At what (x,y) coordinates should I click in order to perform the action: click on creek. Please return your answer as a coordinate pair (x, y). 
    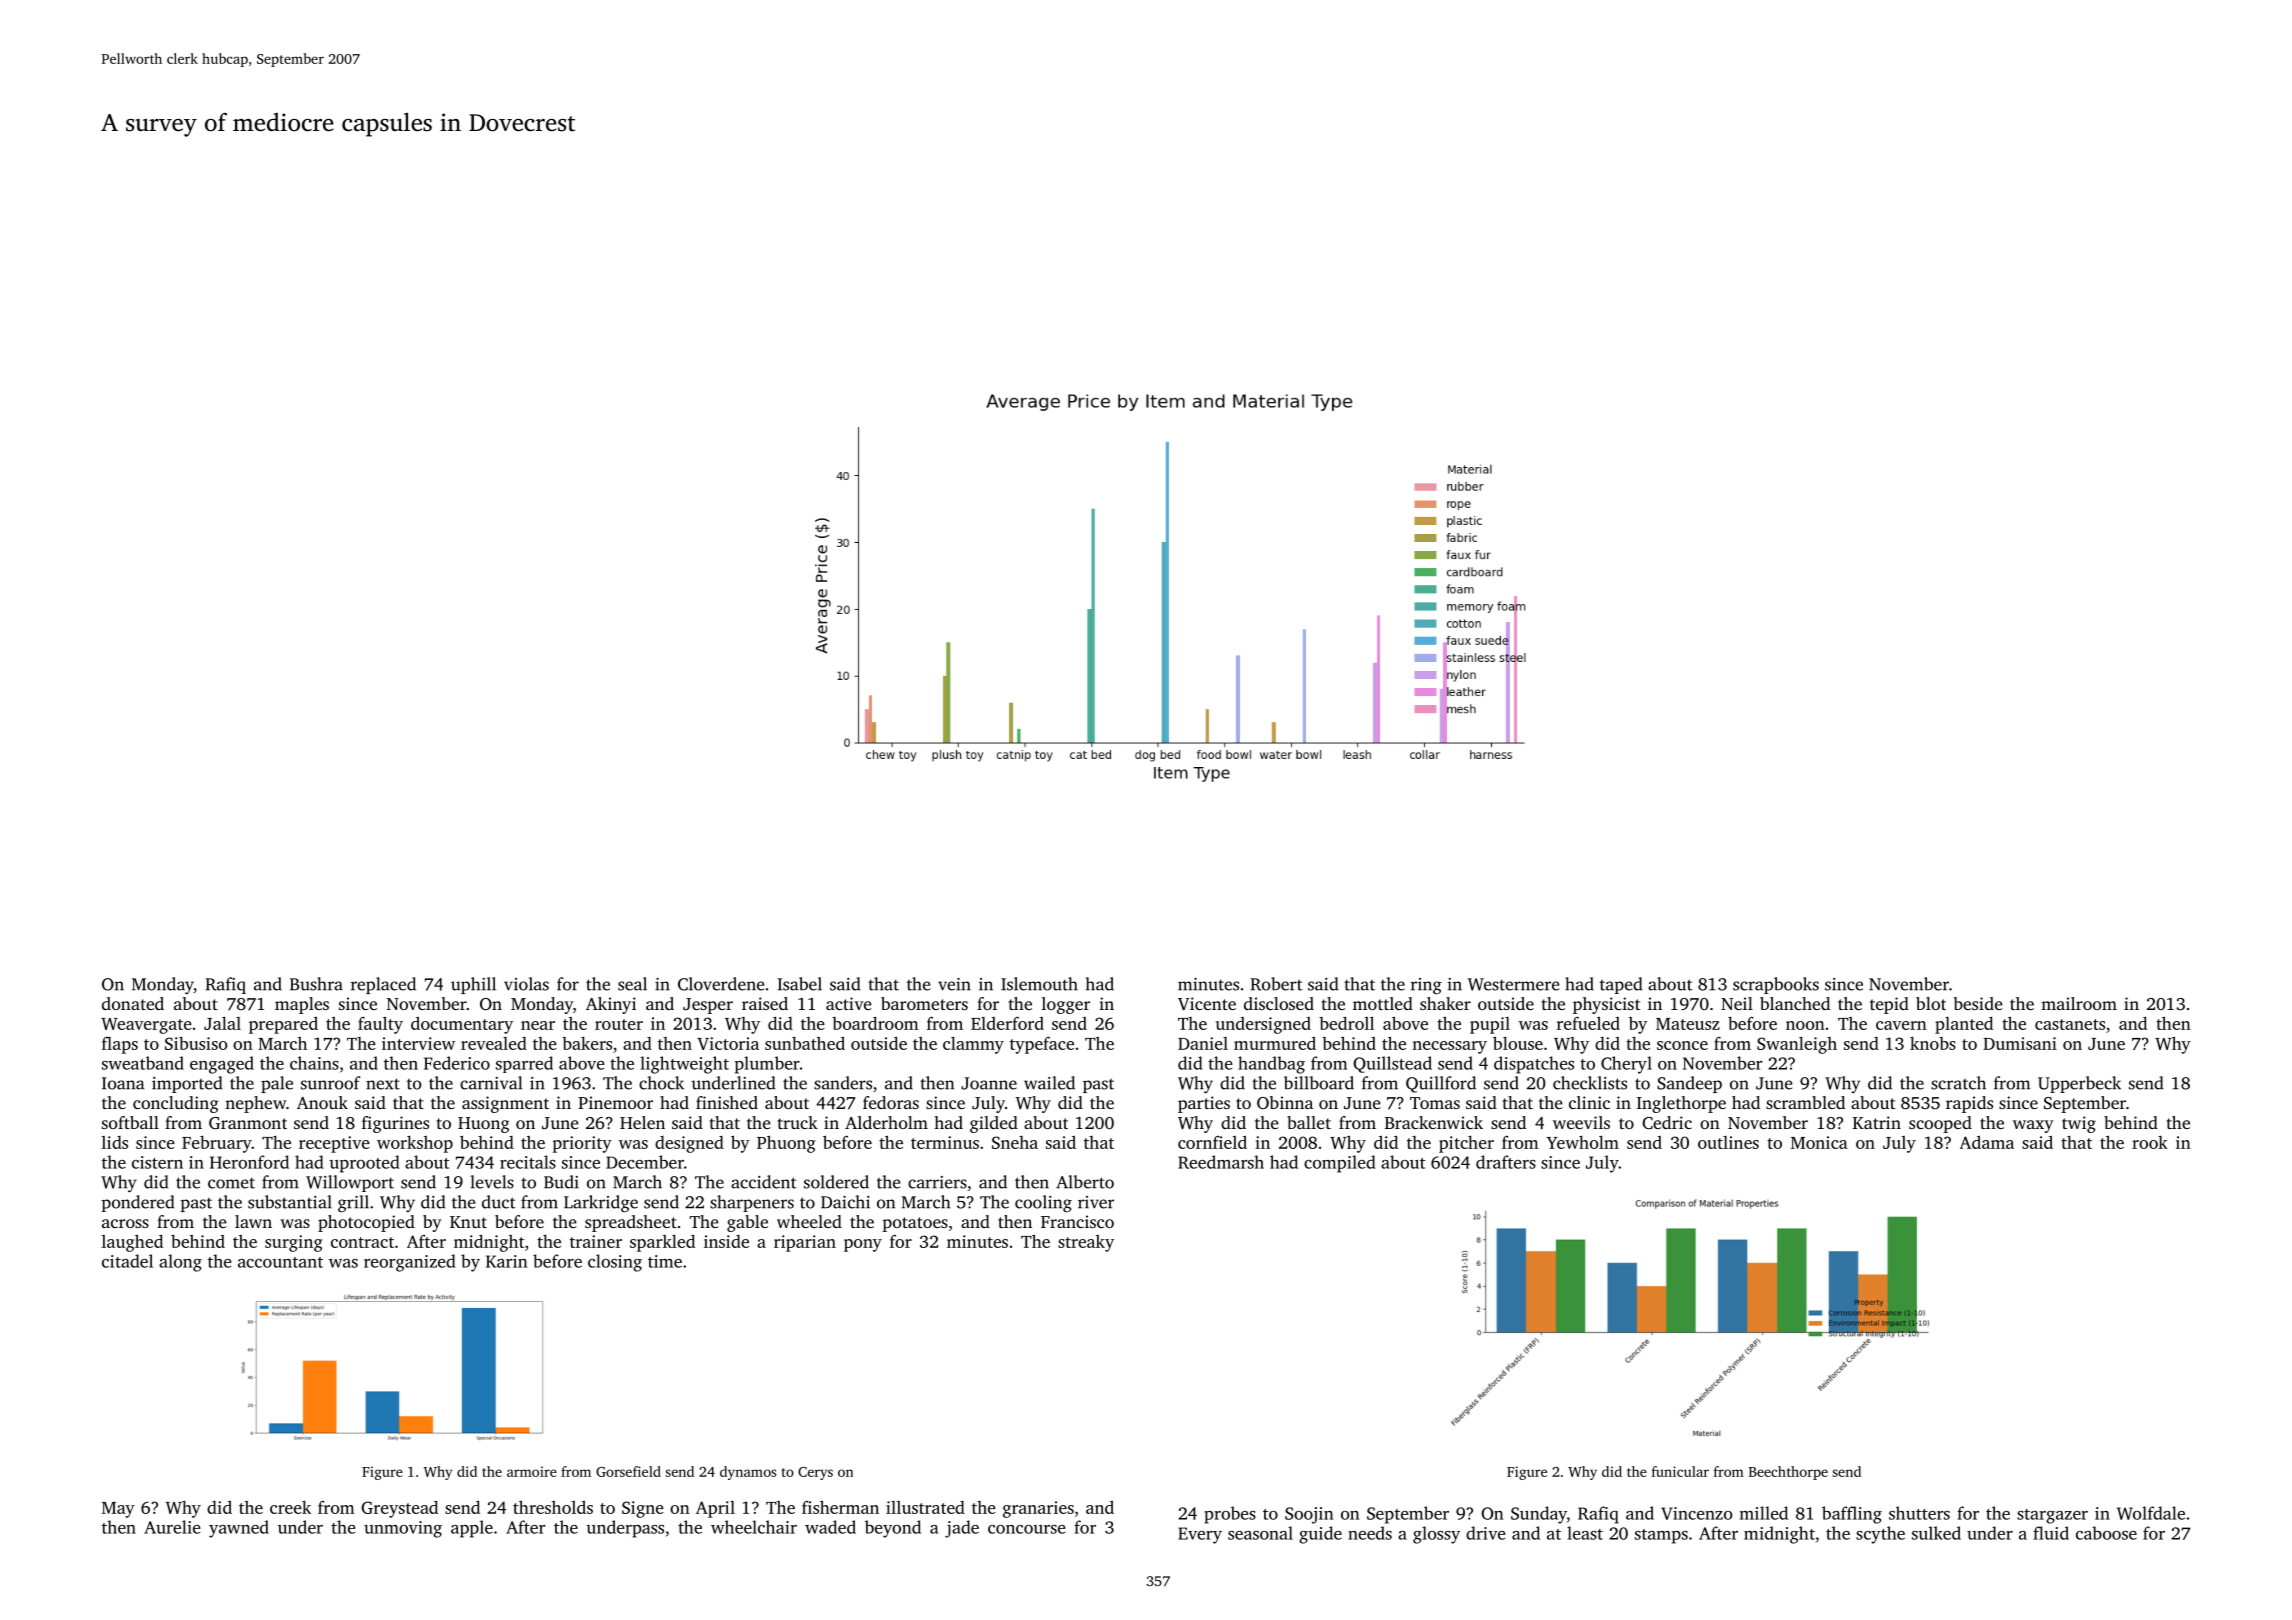
    Looking at the image, I should click on (290, 1507).
